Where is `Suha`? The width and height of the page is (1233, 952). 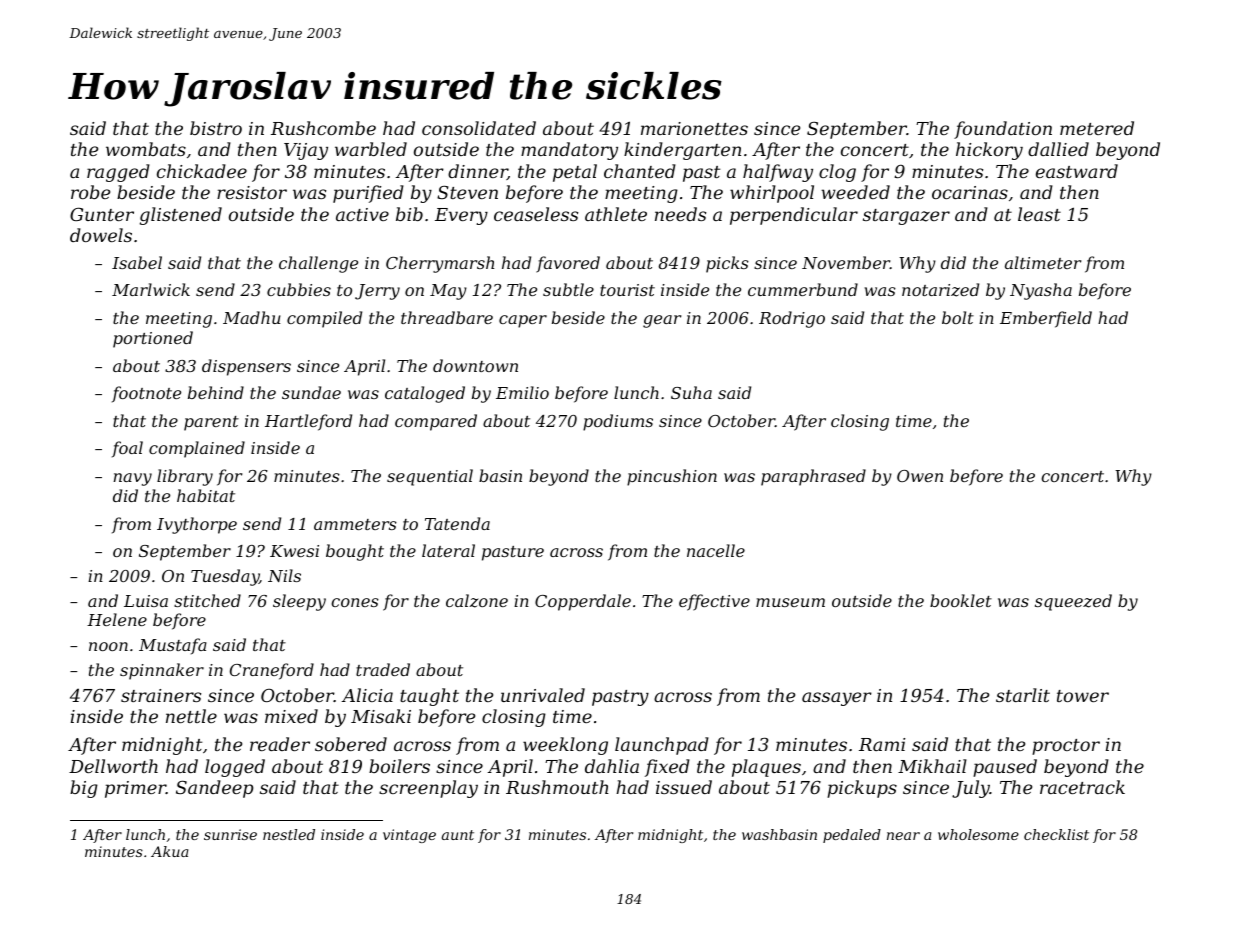
Suha is located at coordinates (691, 392).
